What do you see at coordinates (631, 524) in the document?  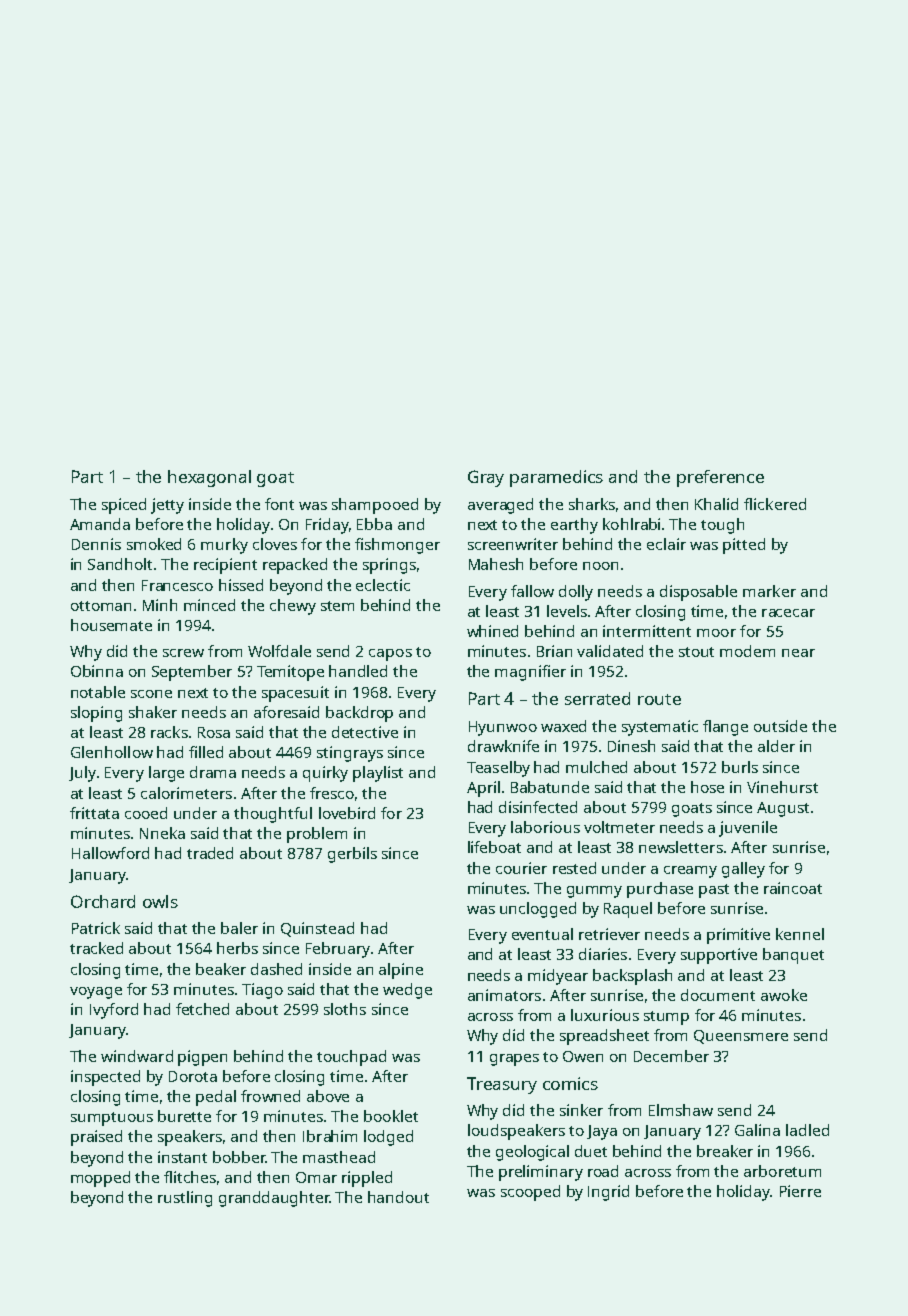 I see `kohlrabi` at bounding box center [631, 524].
